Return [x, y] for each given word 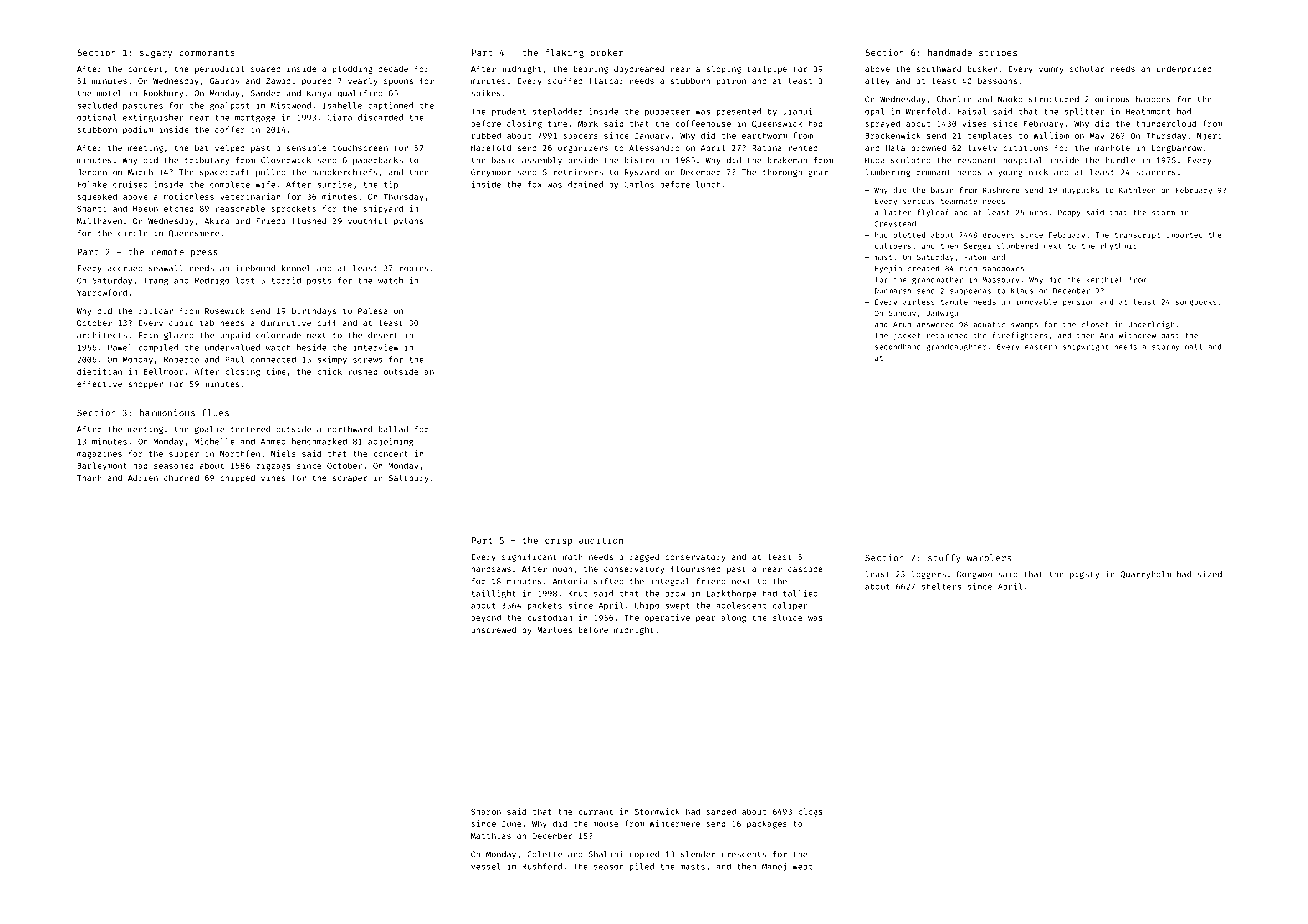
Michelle [214, 441]
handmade [950, 52]
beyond [486, 618]
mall [1193, 346]
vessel [485, 866]
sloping [723, 69]
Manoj [774, 867]
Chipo [647, 606]
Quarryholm [1145, 575]
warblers [989, 558]
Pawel [120, 347]
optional [97, 118]
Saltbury [408, 478]
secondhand [898, 347]
